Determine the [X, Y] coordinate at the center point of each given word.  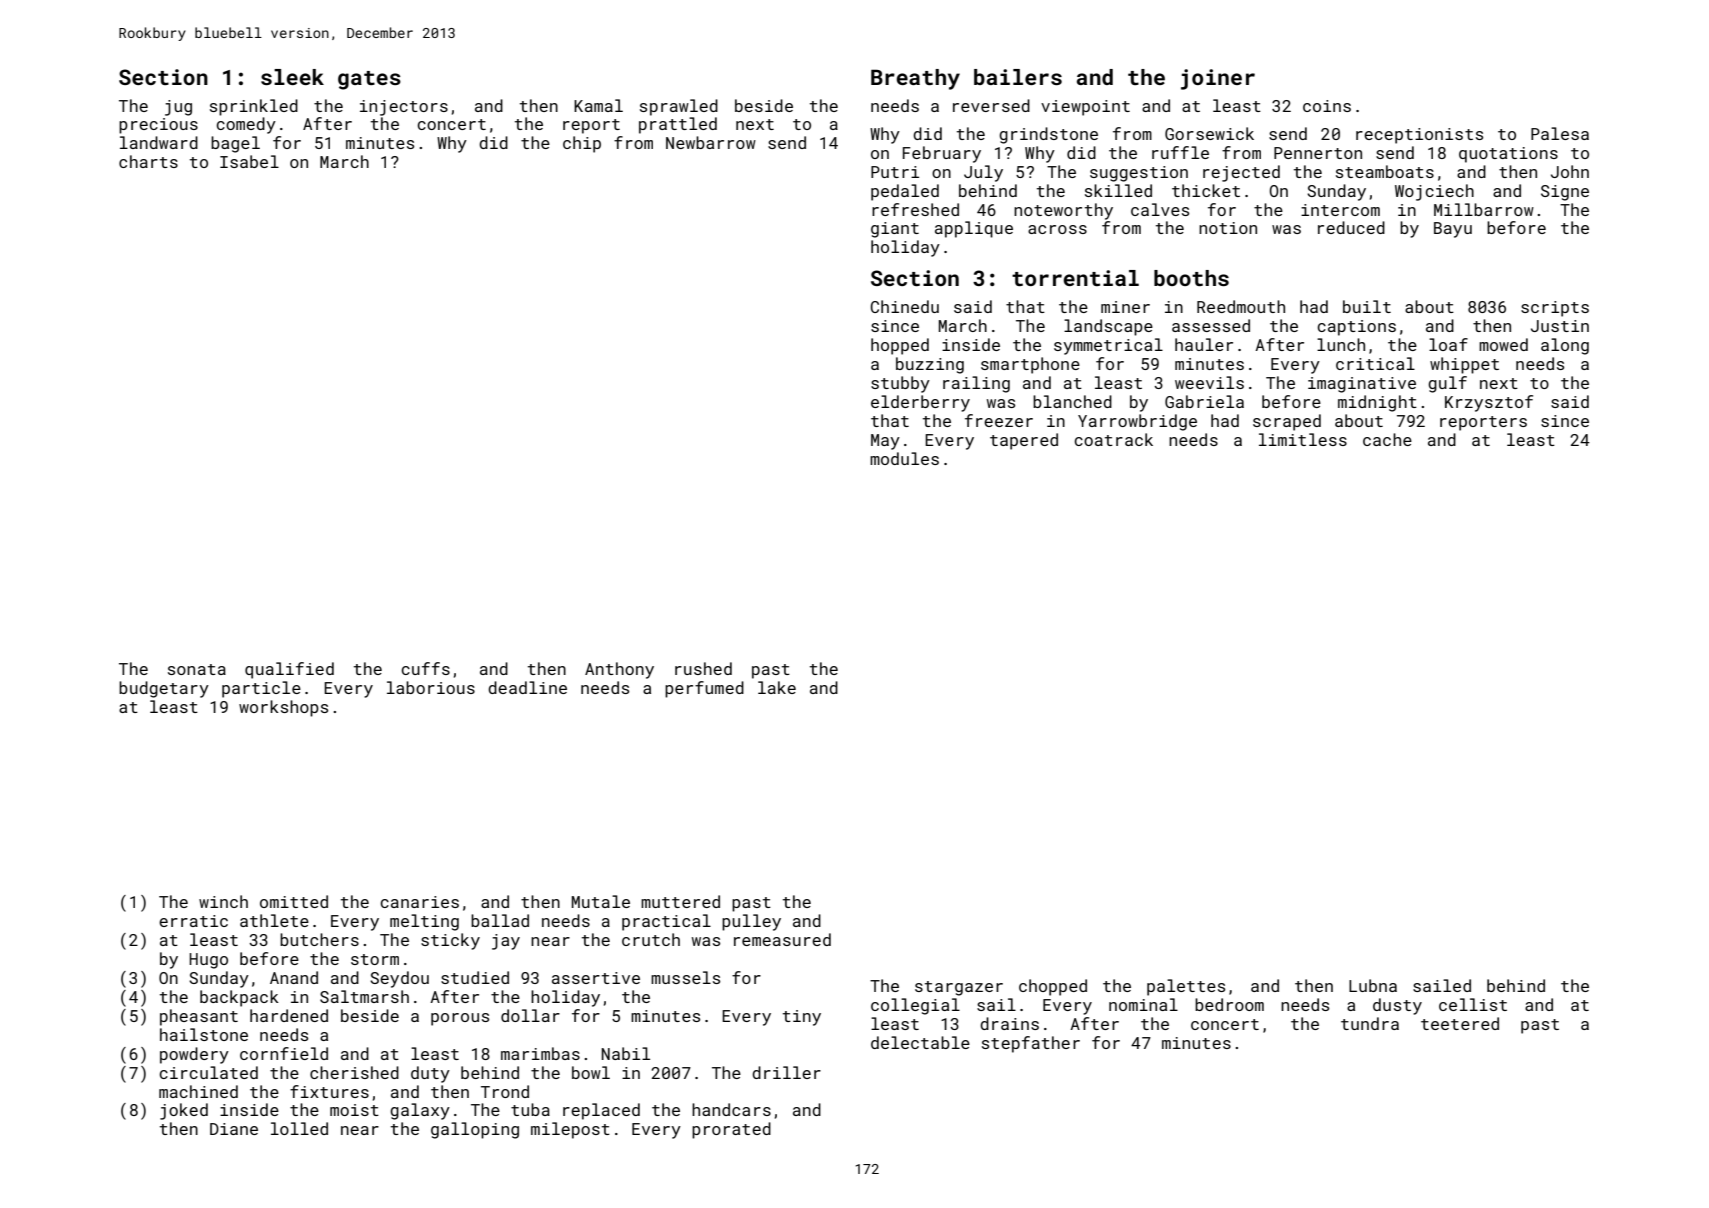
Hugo [208, 961]
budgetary [164, 689]
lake [777, 687]
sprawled [679, 107]
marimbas [540, 1053]
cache [1387, 439]
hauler [1204, 344]
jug [178, 108]
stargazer [959, 988]
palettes [1186, 987]
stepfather [1031, 1044]
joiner [1218, 79]
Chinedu [905, 306]
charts [148, 161]
